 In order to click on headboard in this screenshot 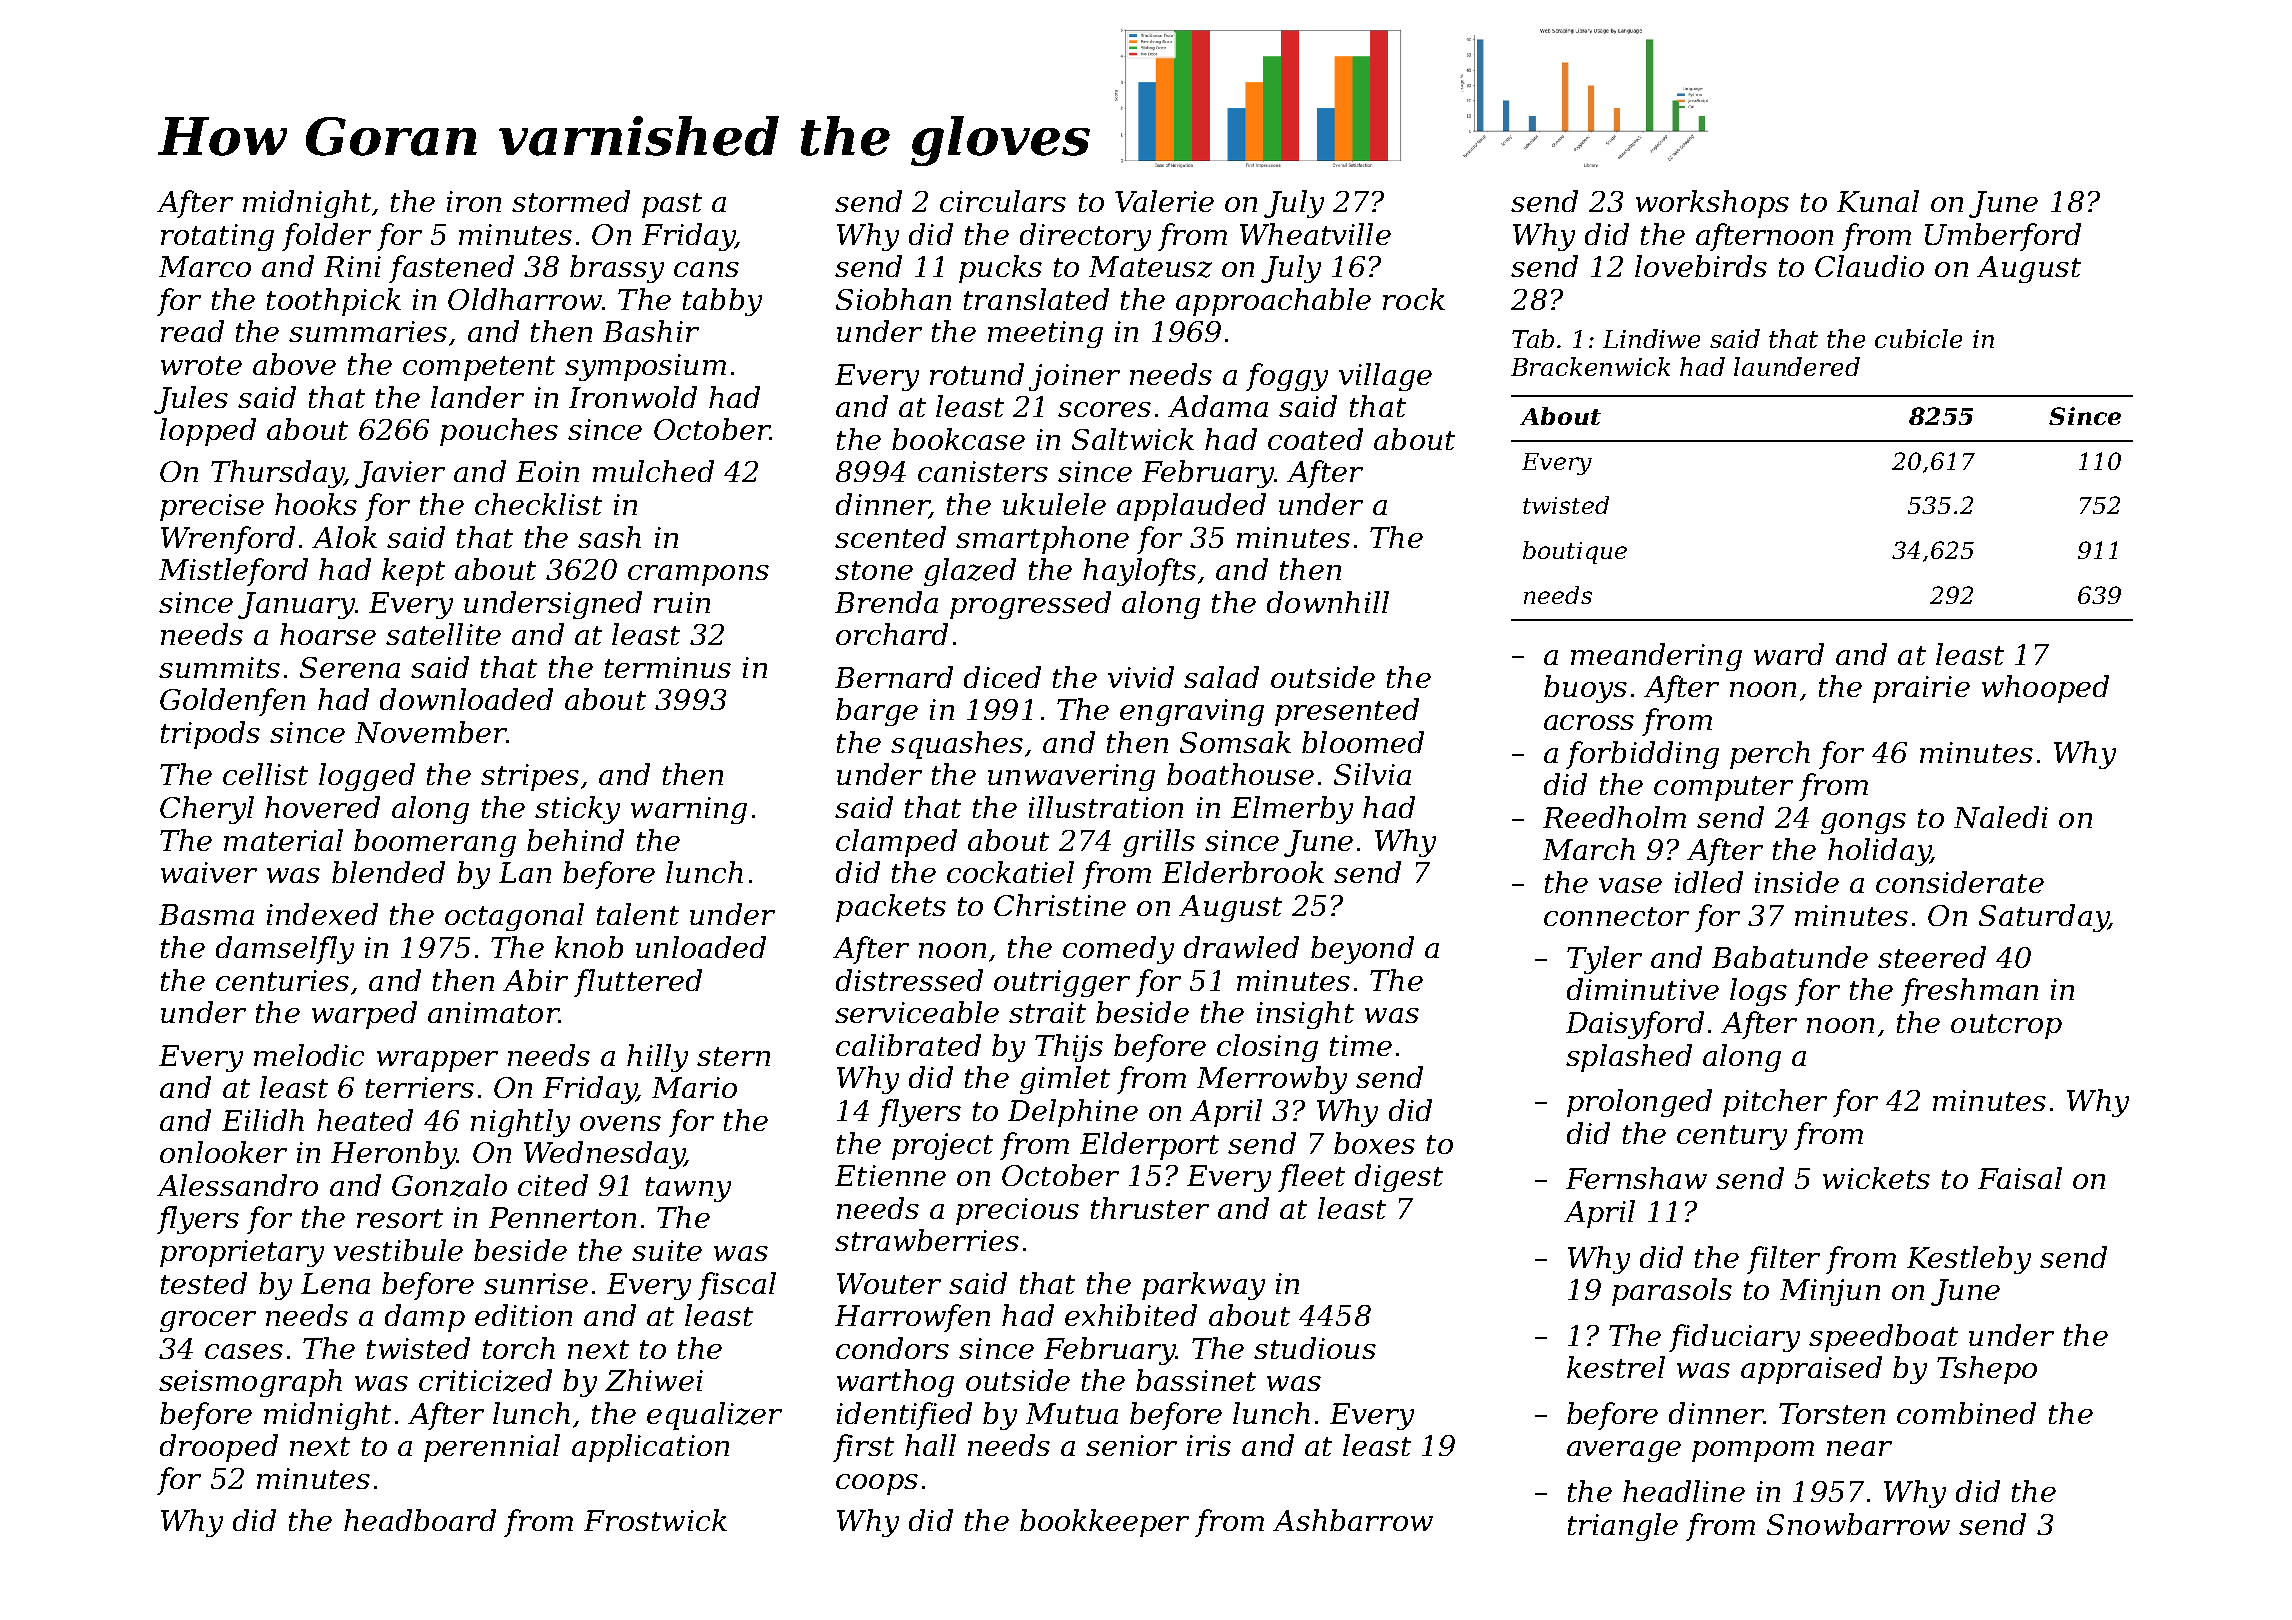, I will do `click(420, 1520)`.
